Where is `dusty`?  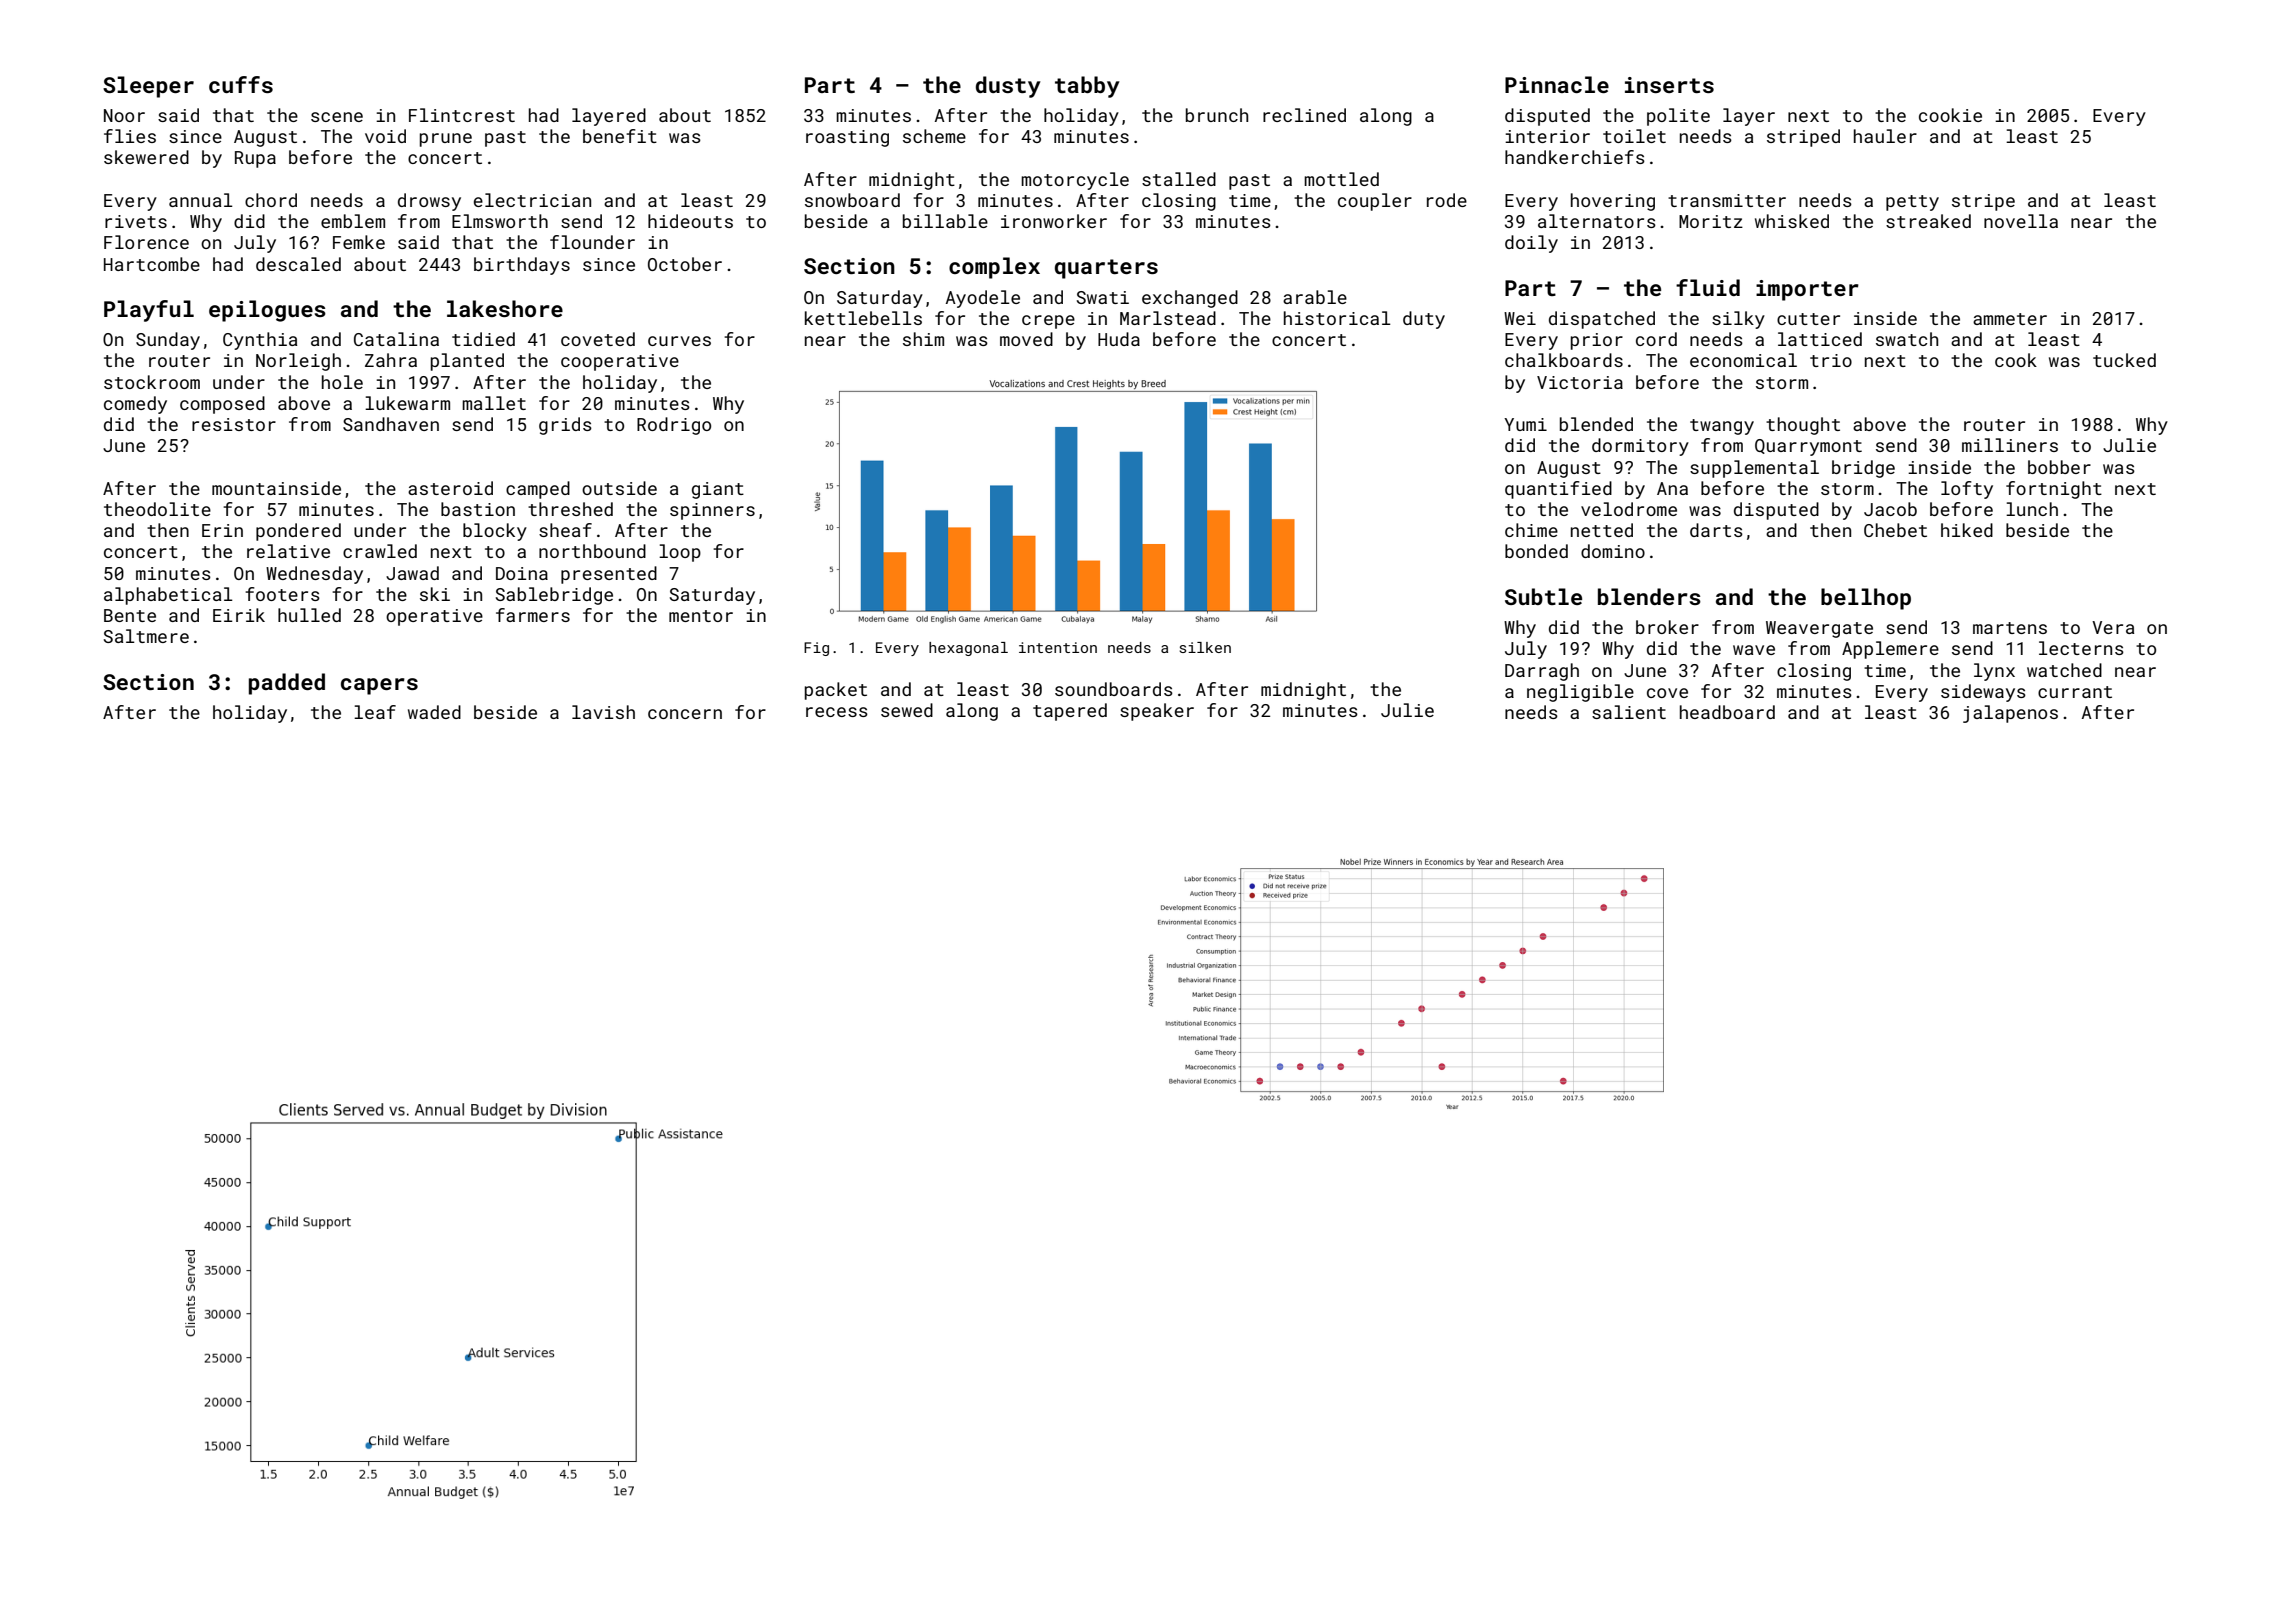
dusty is located at coordinates (1008, 87).
